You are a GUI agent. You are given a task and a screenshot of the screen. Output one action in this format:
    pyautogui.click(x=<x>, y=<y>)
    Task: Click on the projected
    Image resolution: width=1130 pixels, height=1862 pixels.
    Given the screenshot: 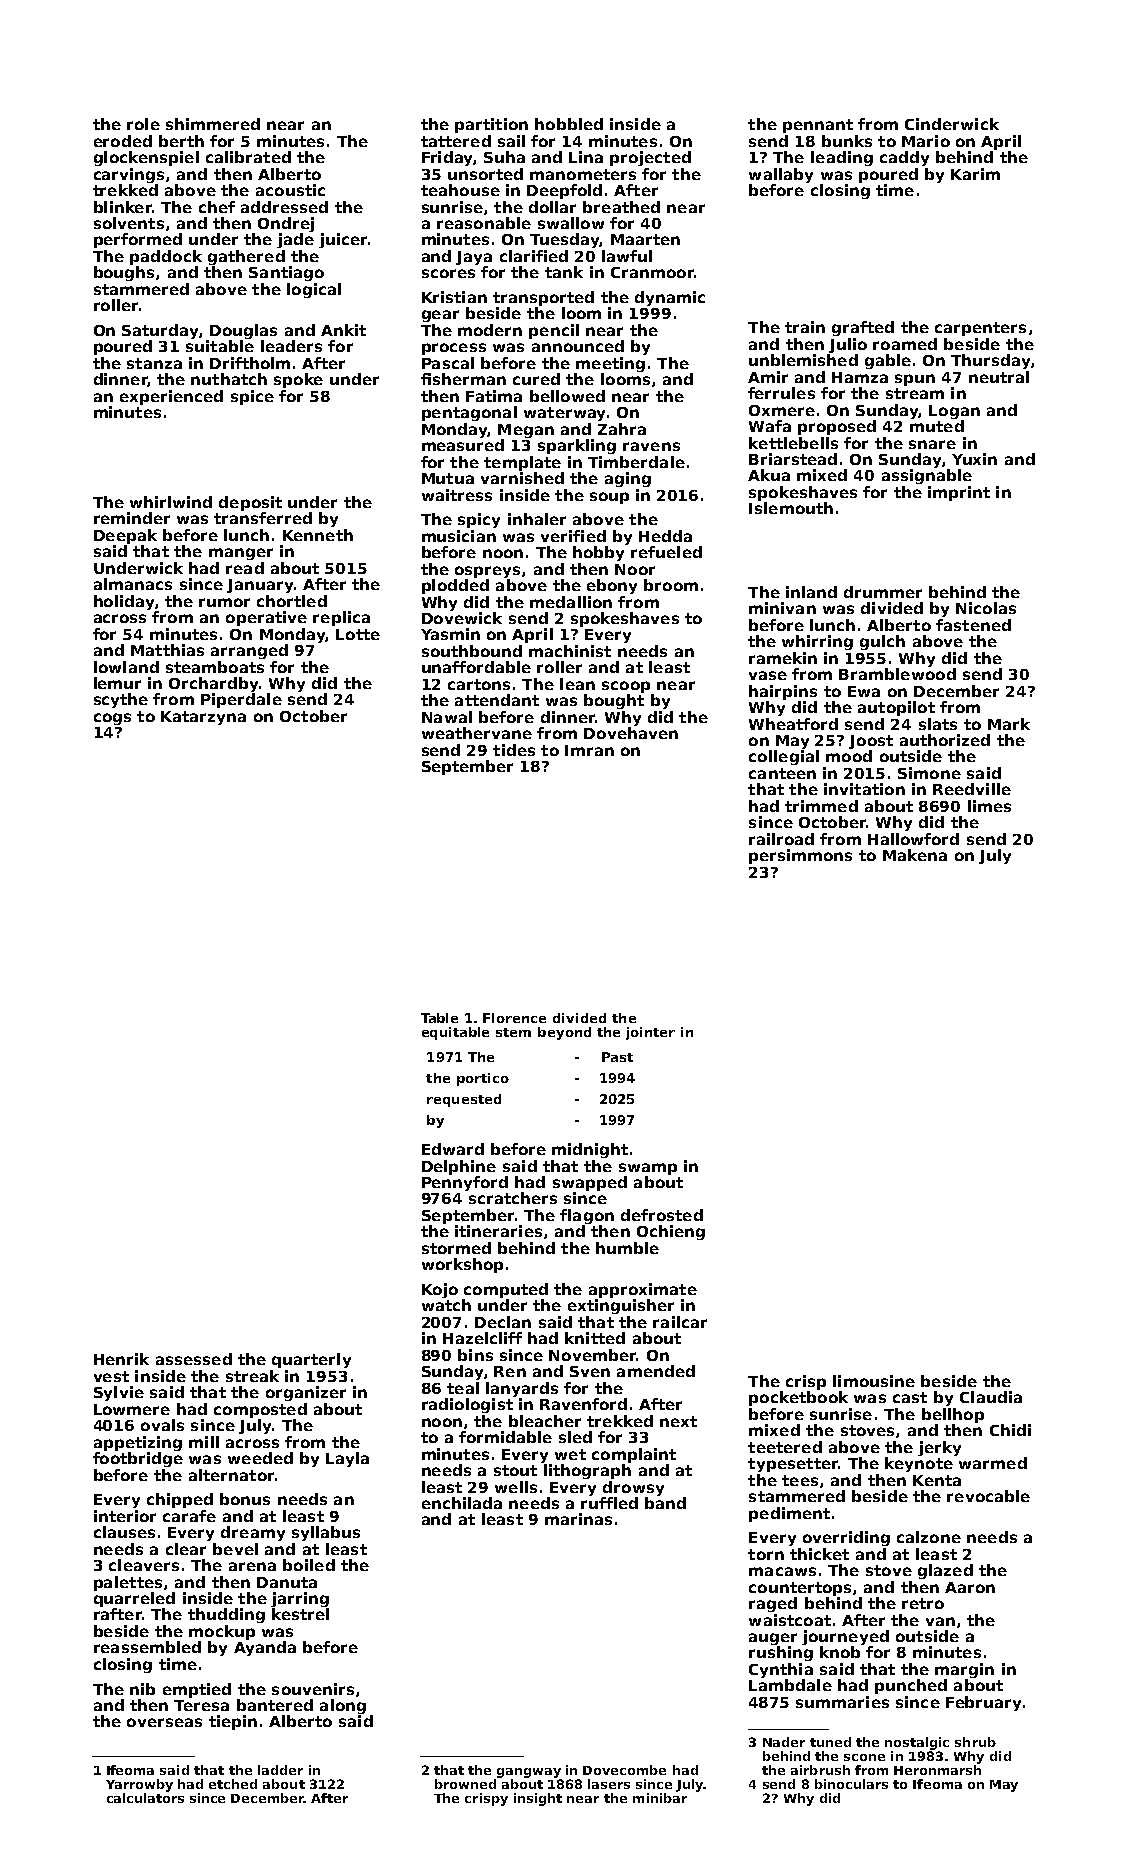 What is the action you would take?
    pyautogui.click(x=650, y=158)
